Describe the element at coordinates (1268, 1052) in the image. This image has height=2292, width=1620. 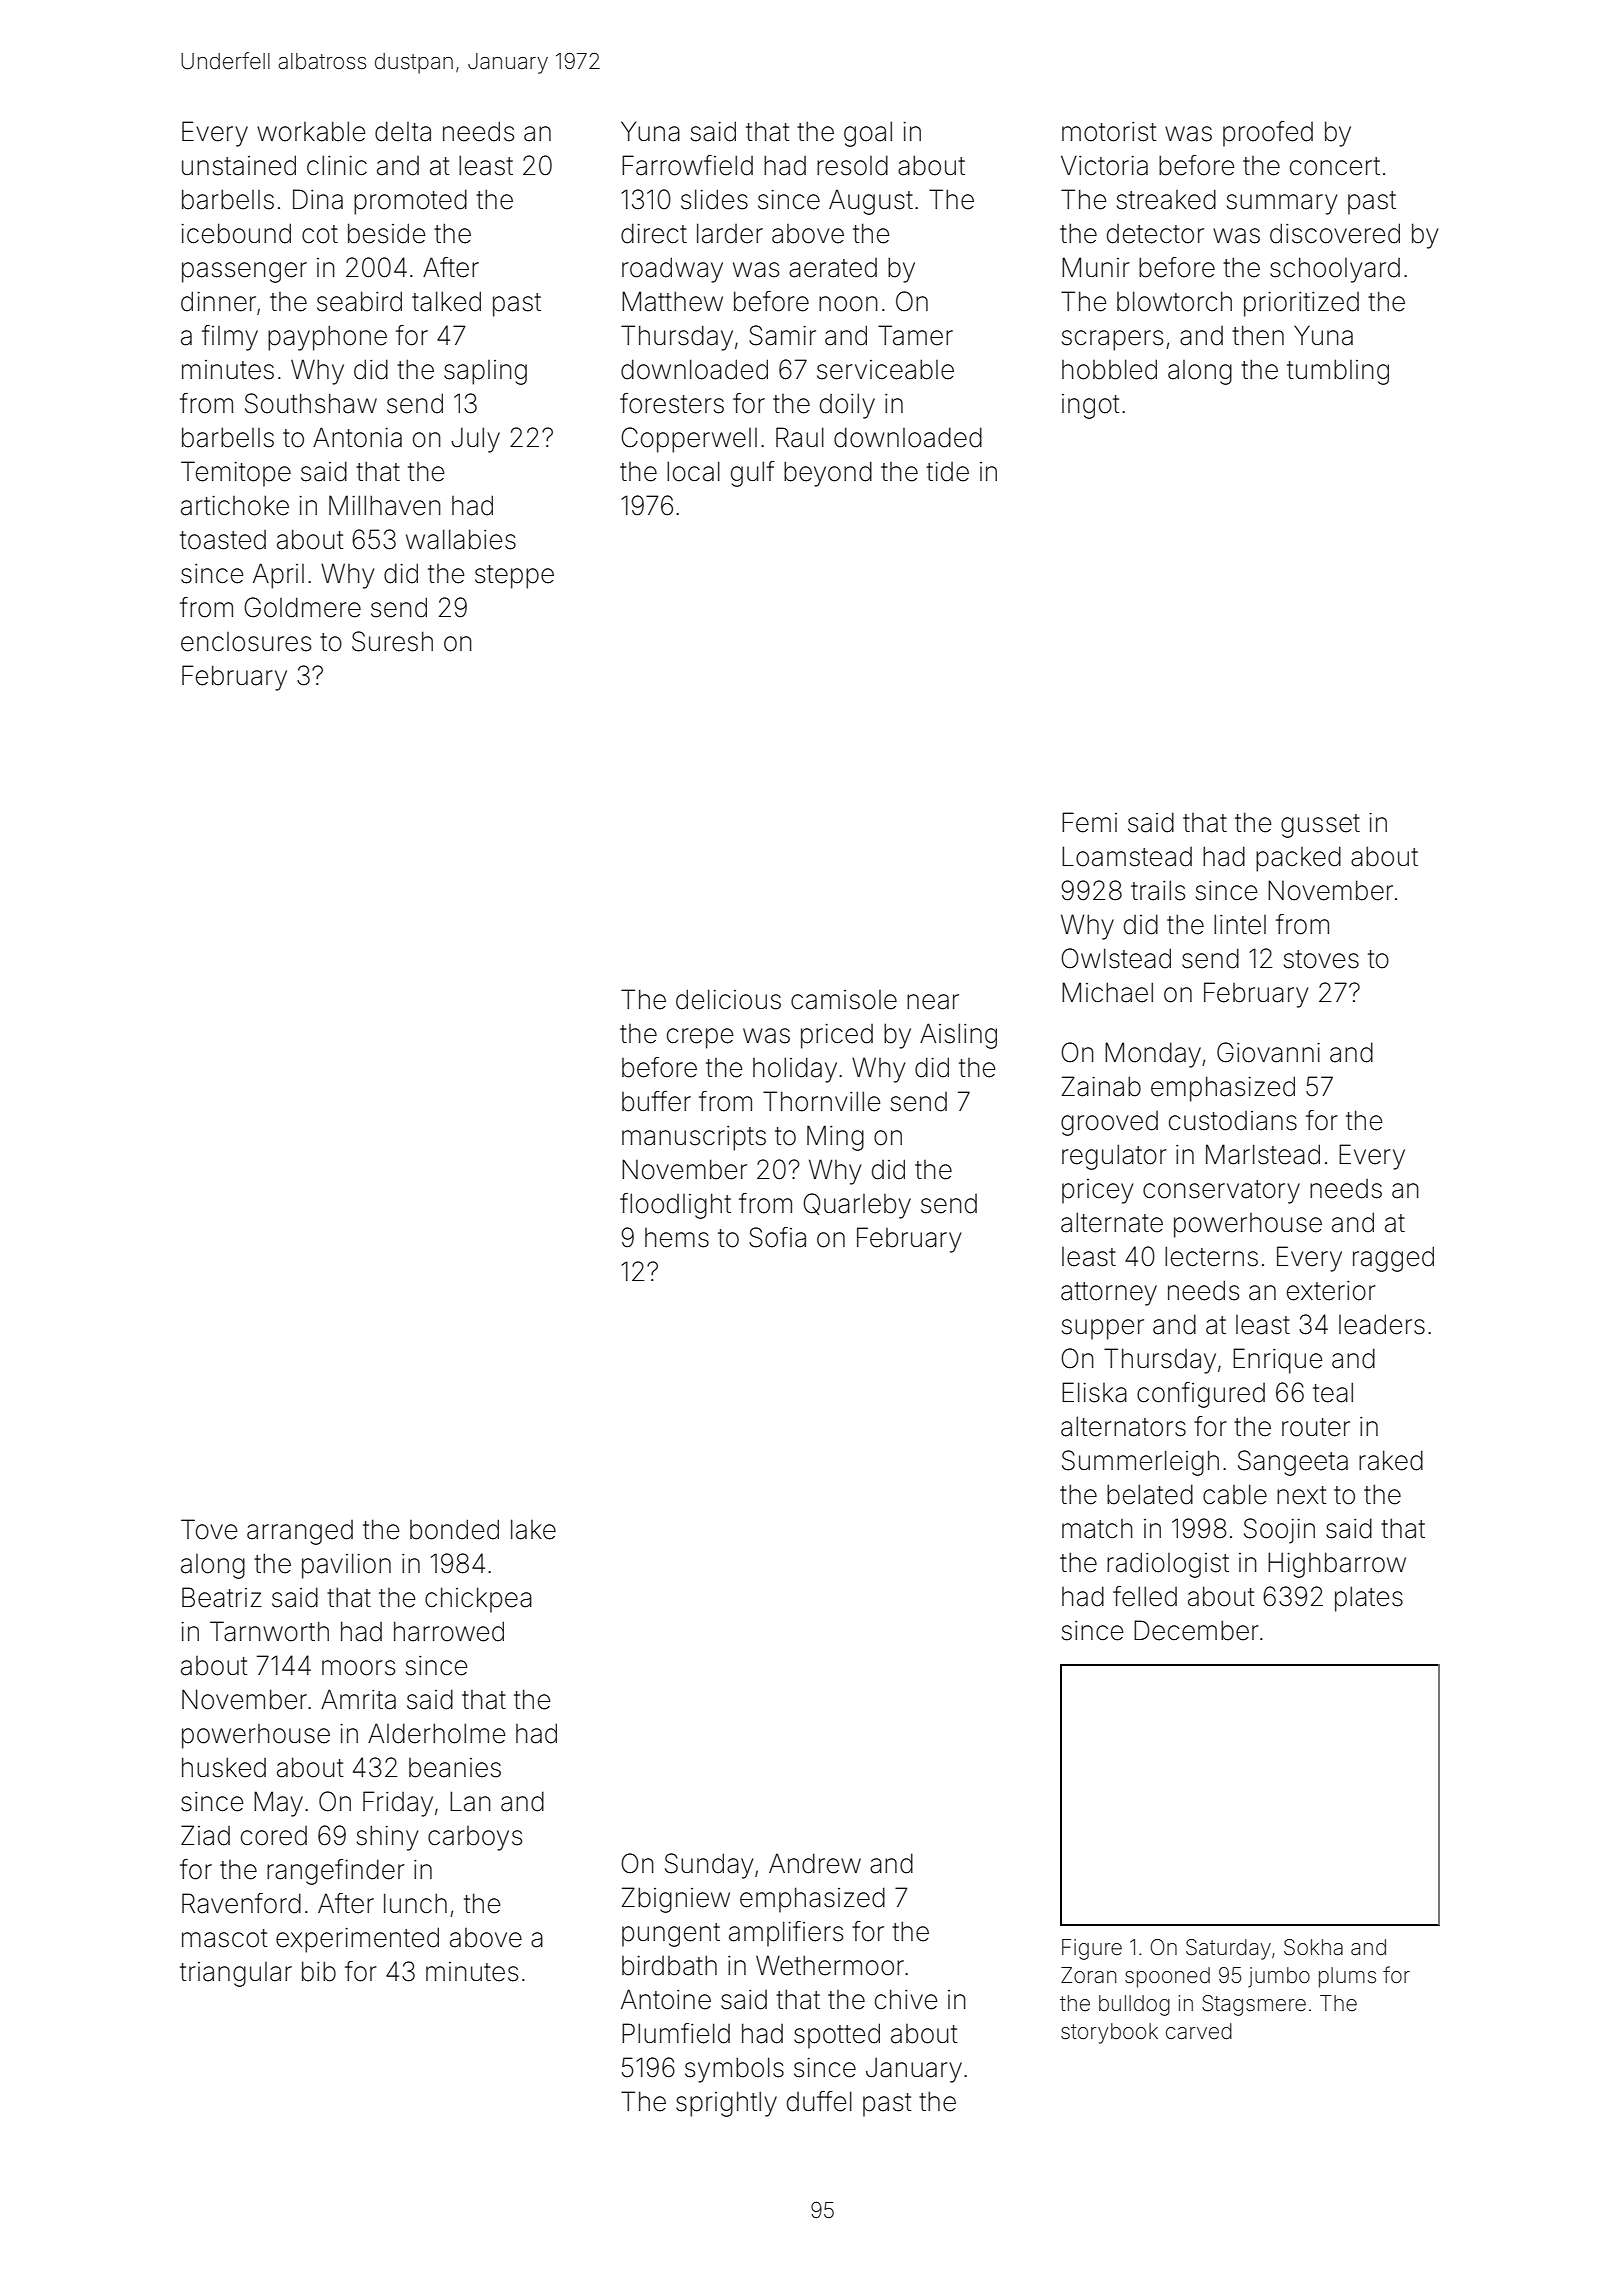
I see `Giovanni` at that location.
